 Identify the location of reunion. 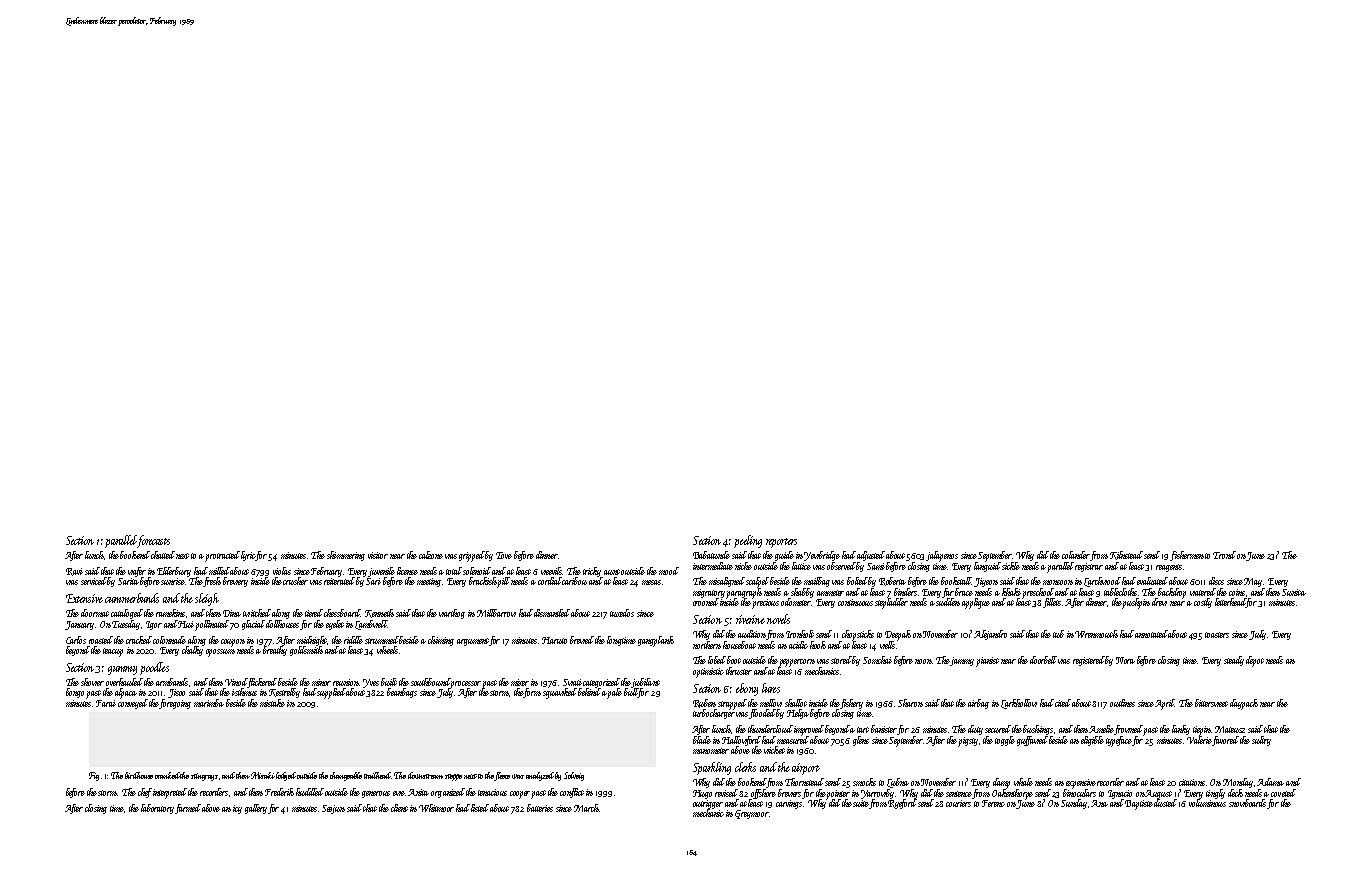
(346, 682).
